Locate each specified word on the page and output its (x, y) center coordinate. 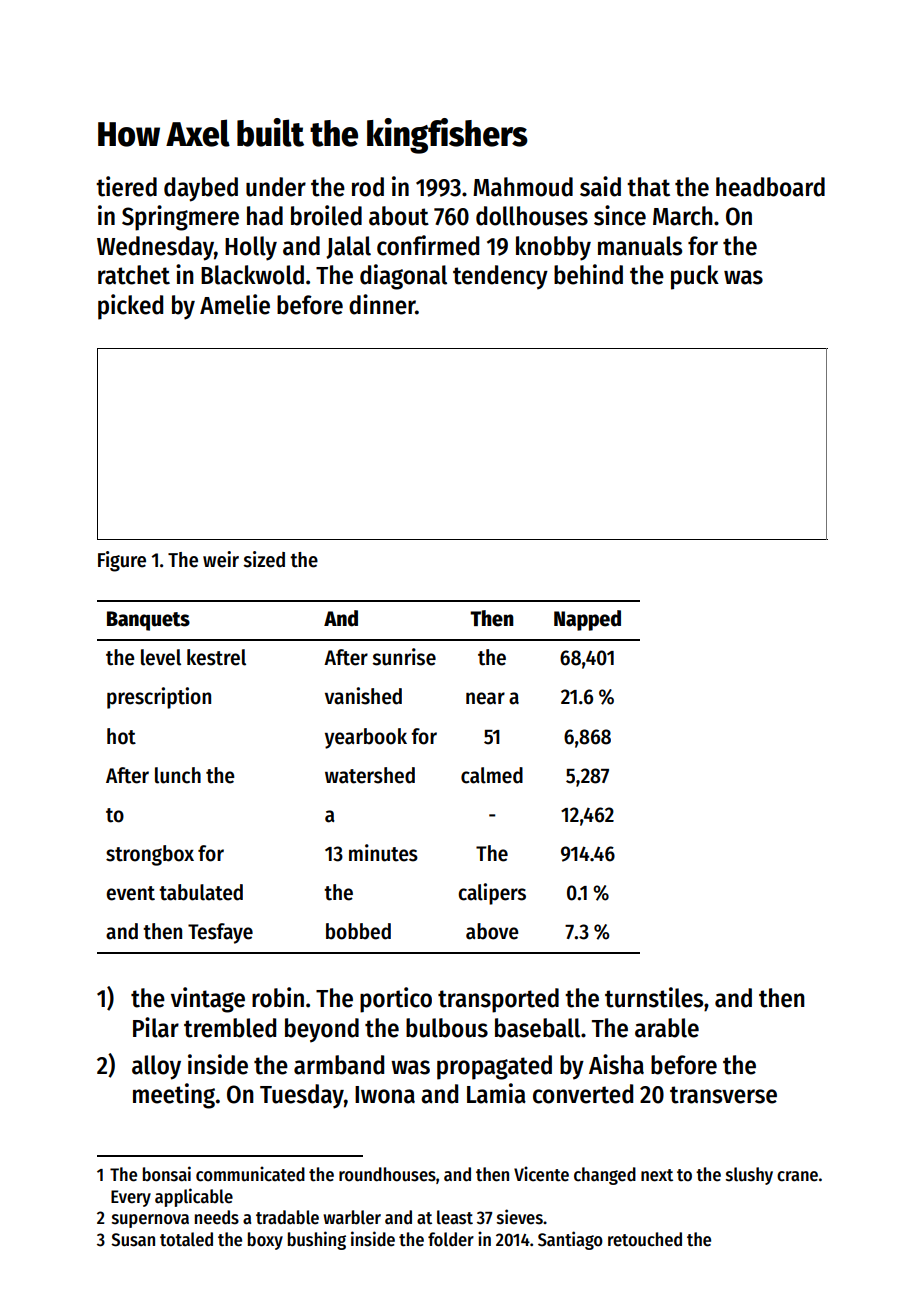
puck (695, 277)
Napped (587, 620)
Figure (122, 561)
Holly (251, 248)
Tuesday (302, 1096)
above (492, 931)
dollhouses (532, 216)
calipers (492, 894)
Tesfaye (220, 933)
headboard (770, 187)
